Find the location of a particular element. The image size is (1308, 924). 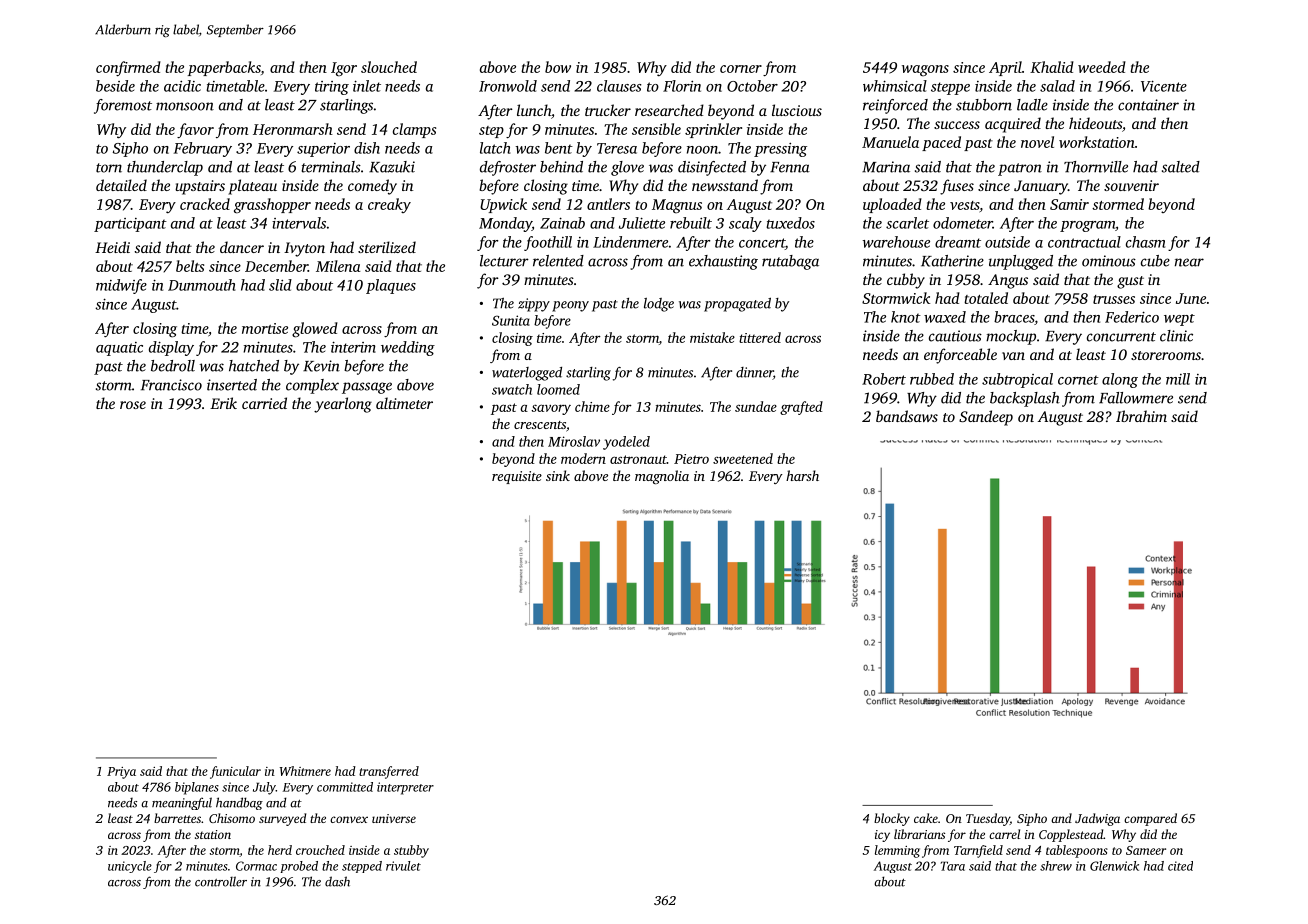

weeded is located at coordinates (1102, 67).
